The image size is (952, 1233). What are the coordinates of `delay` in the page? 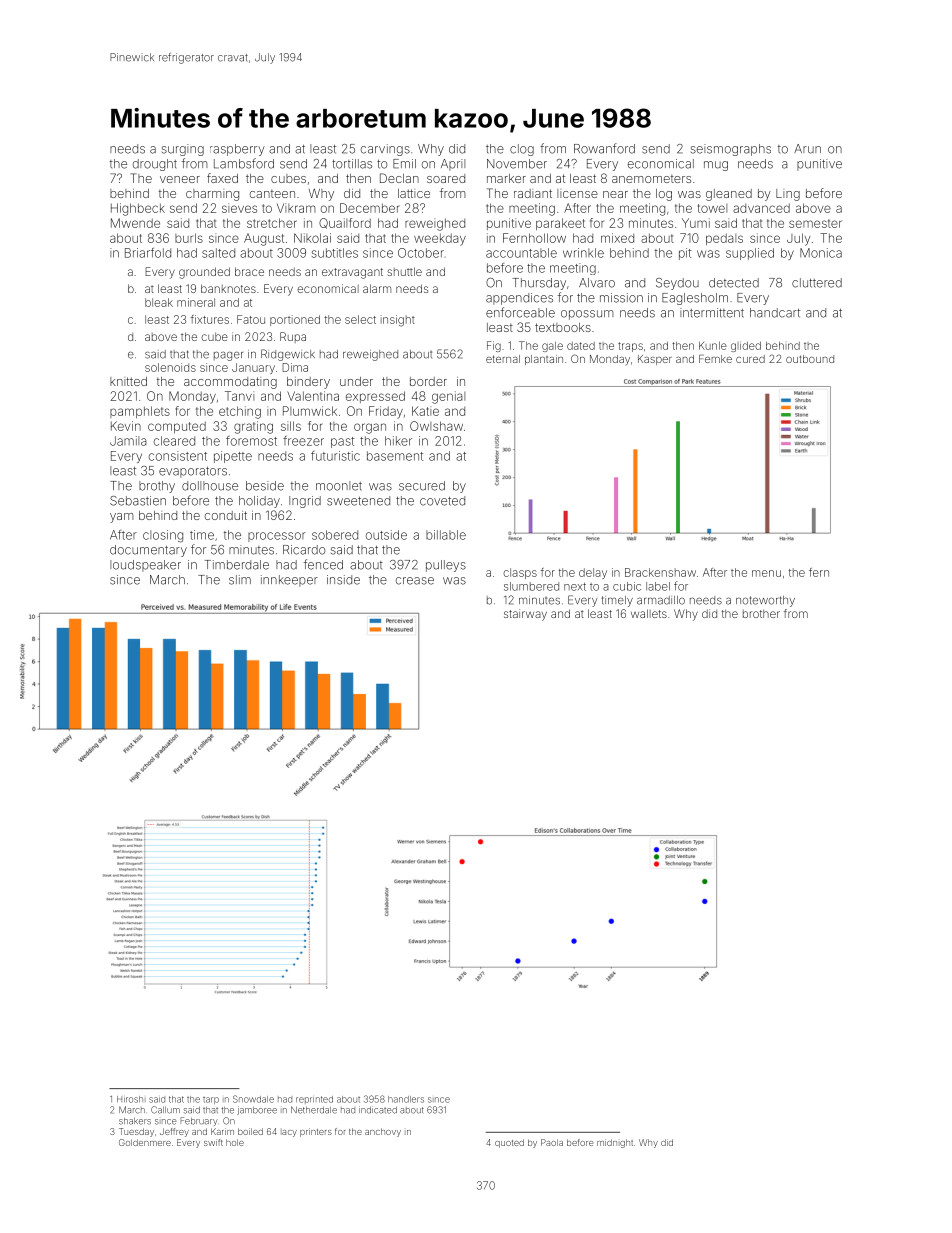 It's located at (593, 573).
